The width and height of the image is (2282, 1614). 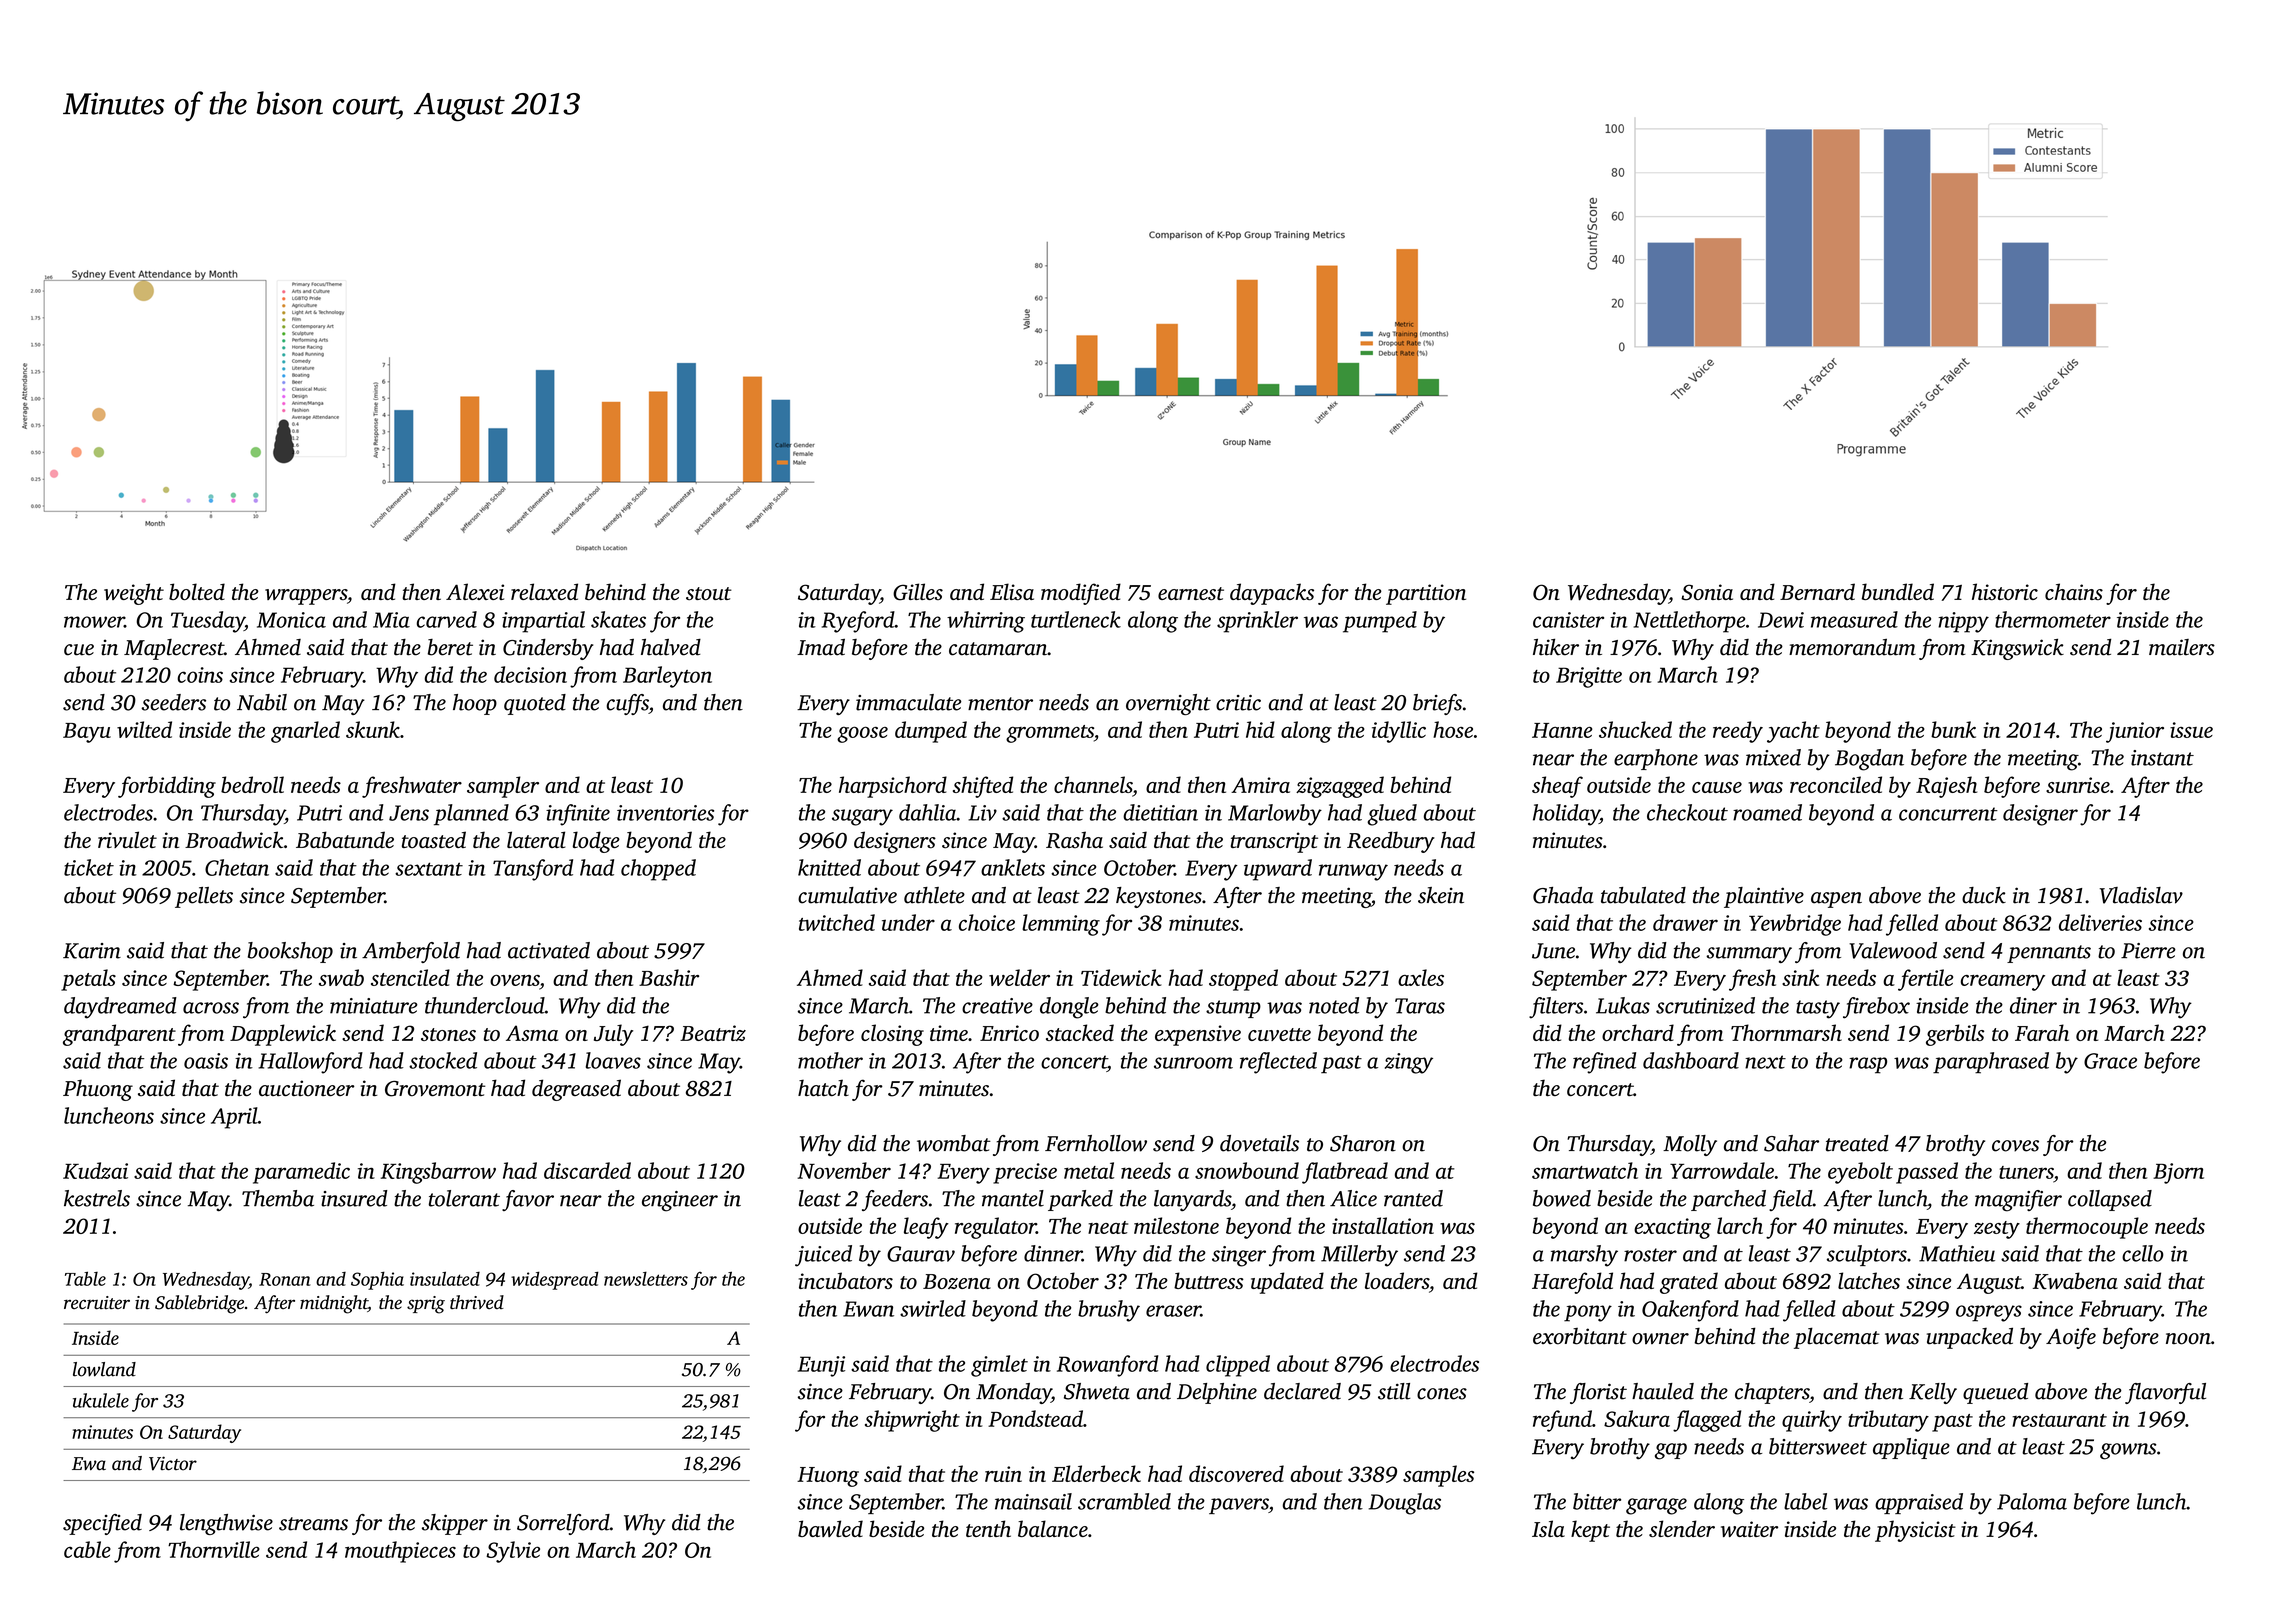 What do you see at coordinates (1405, 1504) in the image?
I see `Douglas` at bounding box center [1405, 1504].
